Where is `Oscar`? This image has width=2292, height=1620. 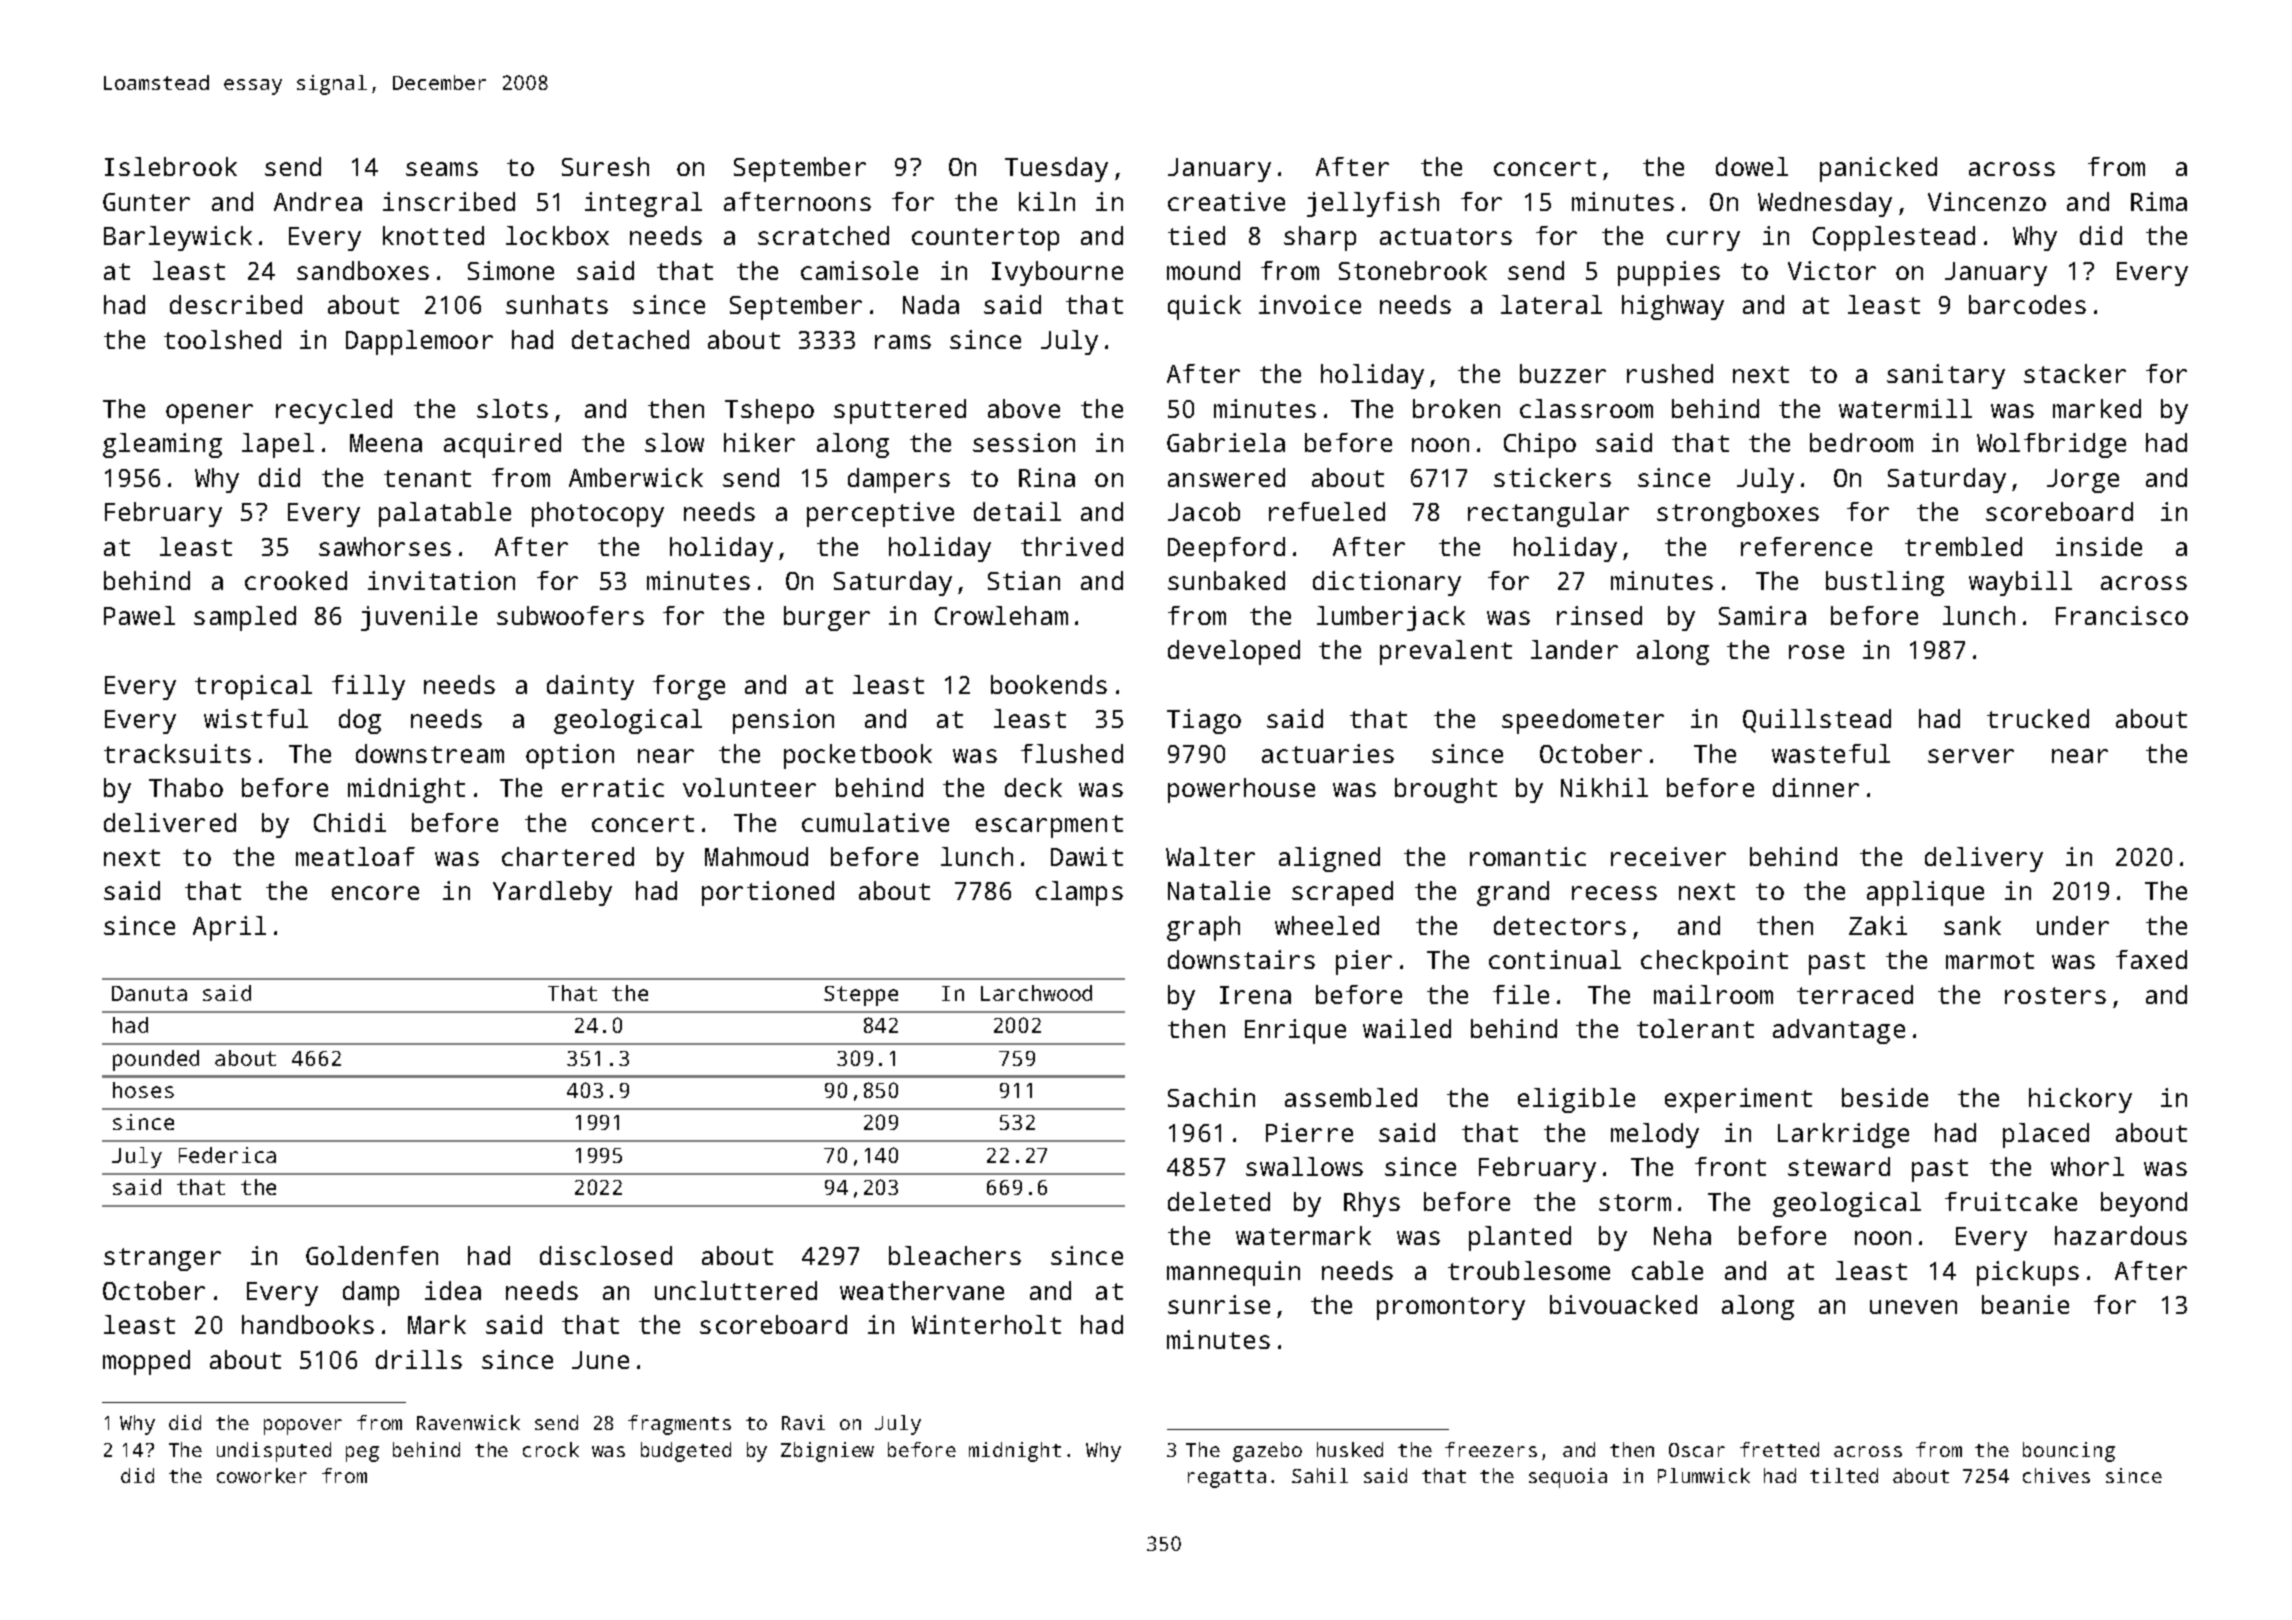 Oscar is located at coordinates (1697, 1450).
